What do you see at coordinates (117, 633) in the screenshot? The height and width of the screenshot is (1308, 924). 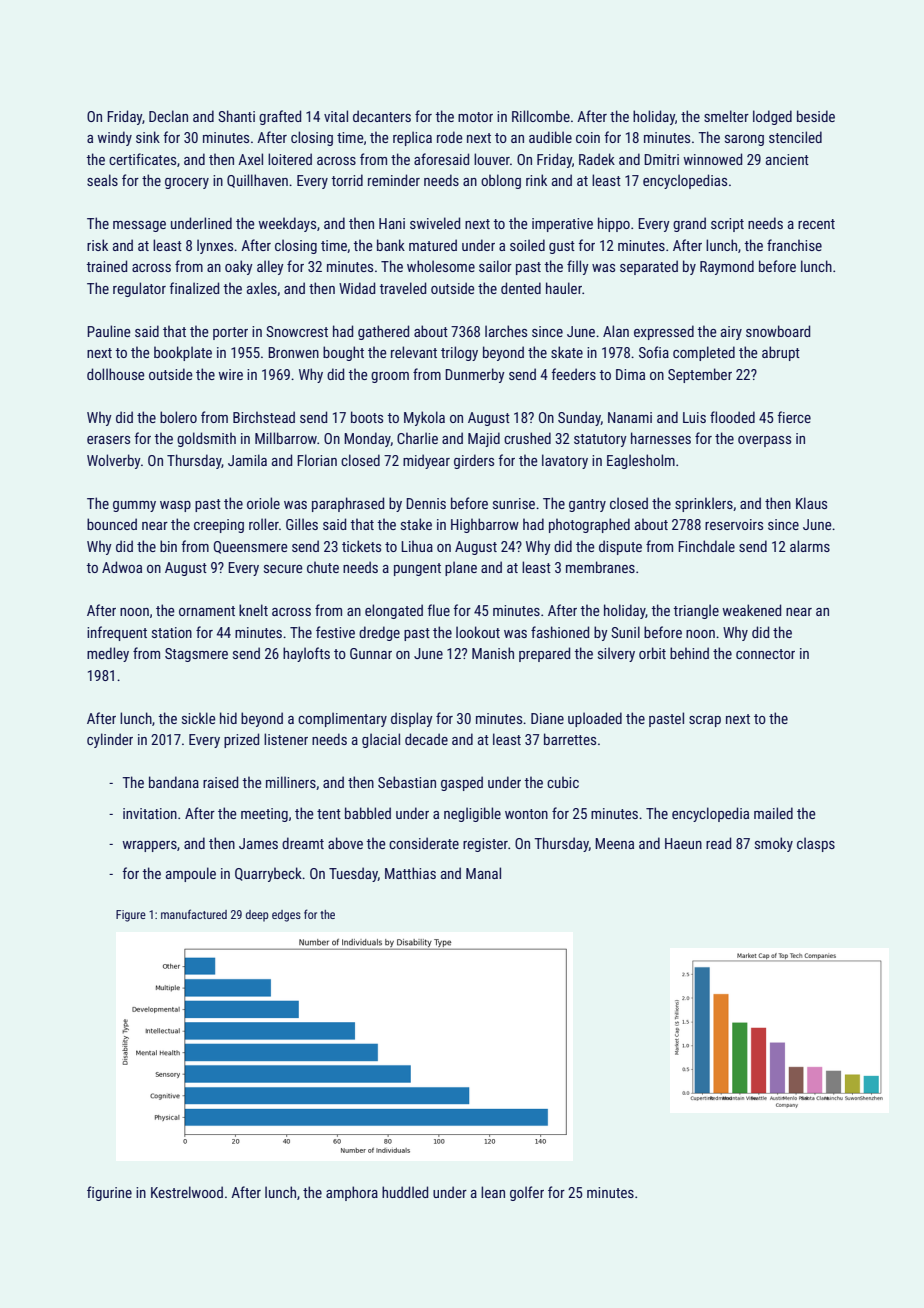 I see `infrequent` at bounding box center [117, 633].
